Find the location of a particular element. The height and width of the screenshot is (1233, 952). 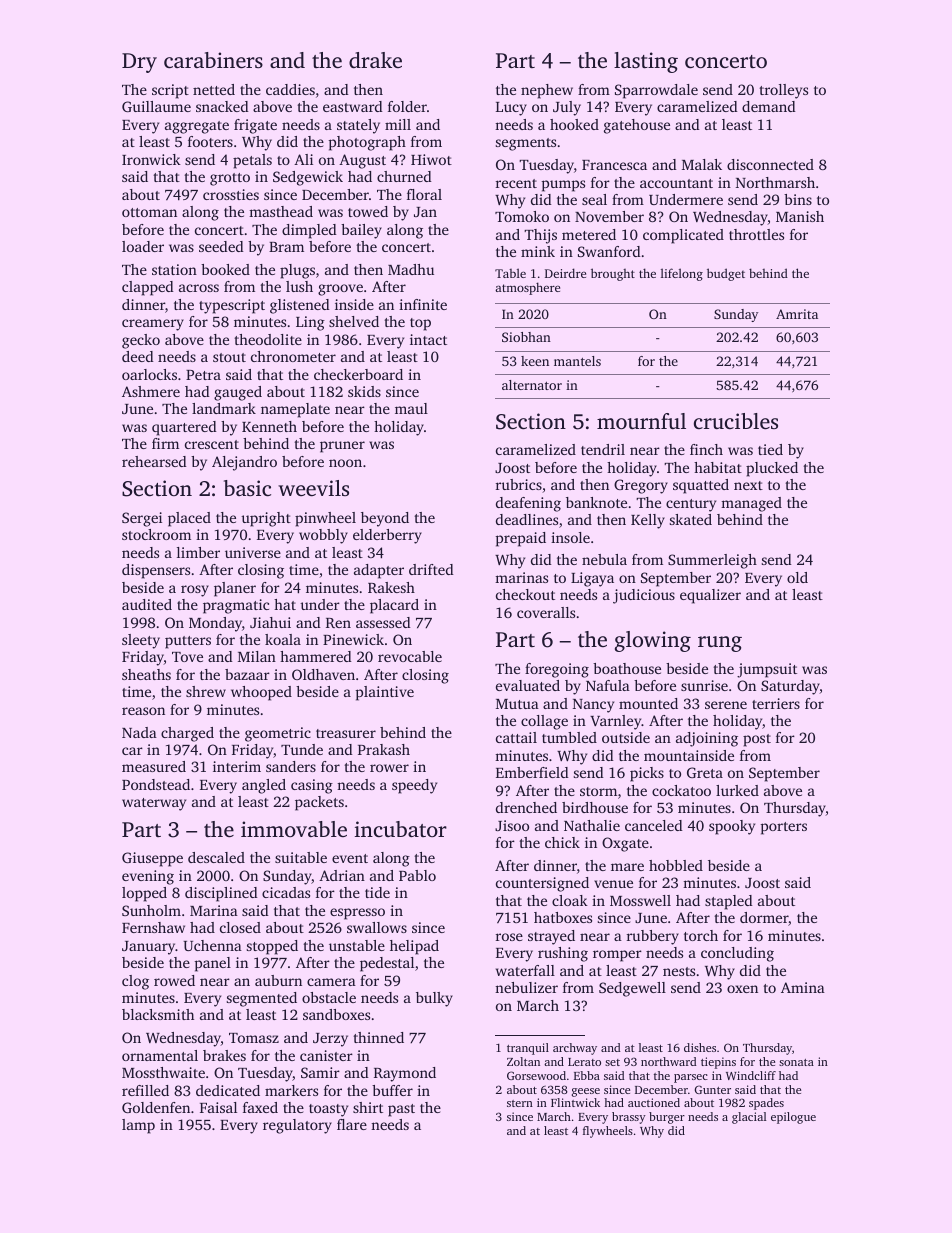

gecko is located at coordinates (141, 341).
